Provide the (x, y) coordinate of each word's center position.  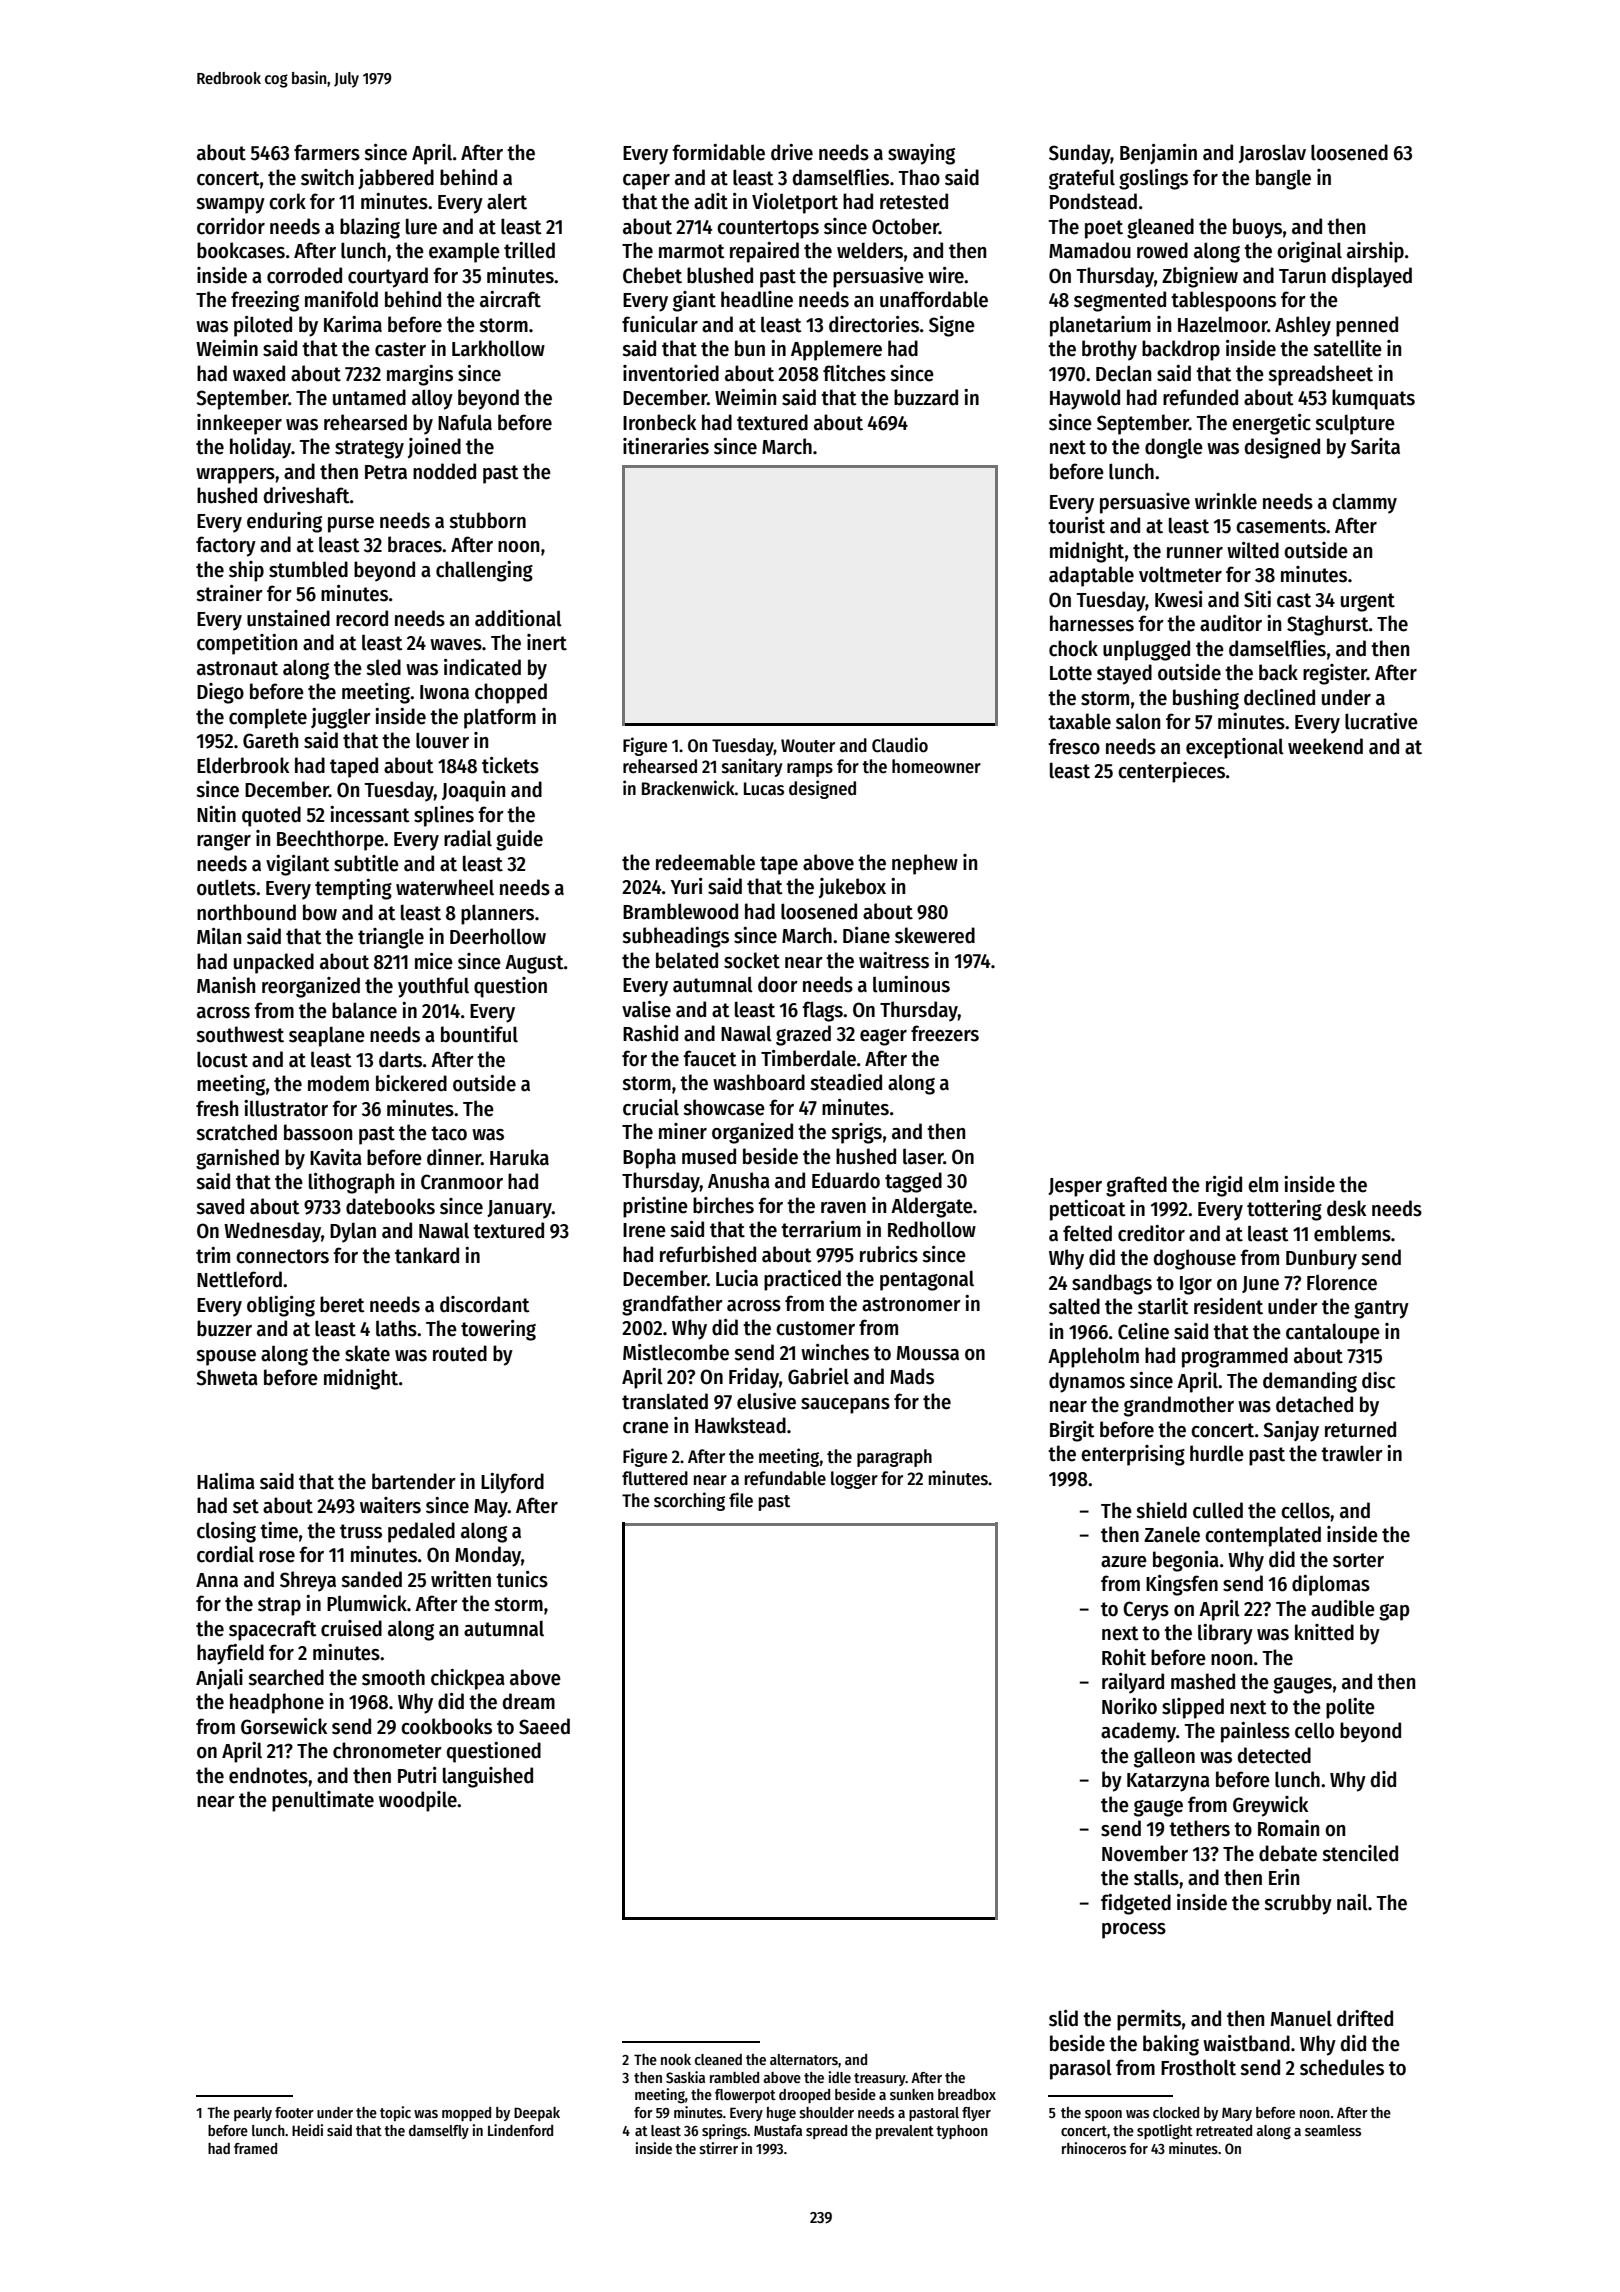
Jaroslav (1272, 153)
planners (497, 914)
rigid (1224, 1186)
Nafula (465, 422)
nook (676, 2059)
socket (752, 960)
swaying (921, 154)
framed (255, 2148)
